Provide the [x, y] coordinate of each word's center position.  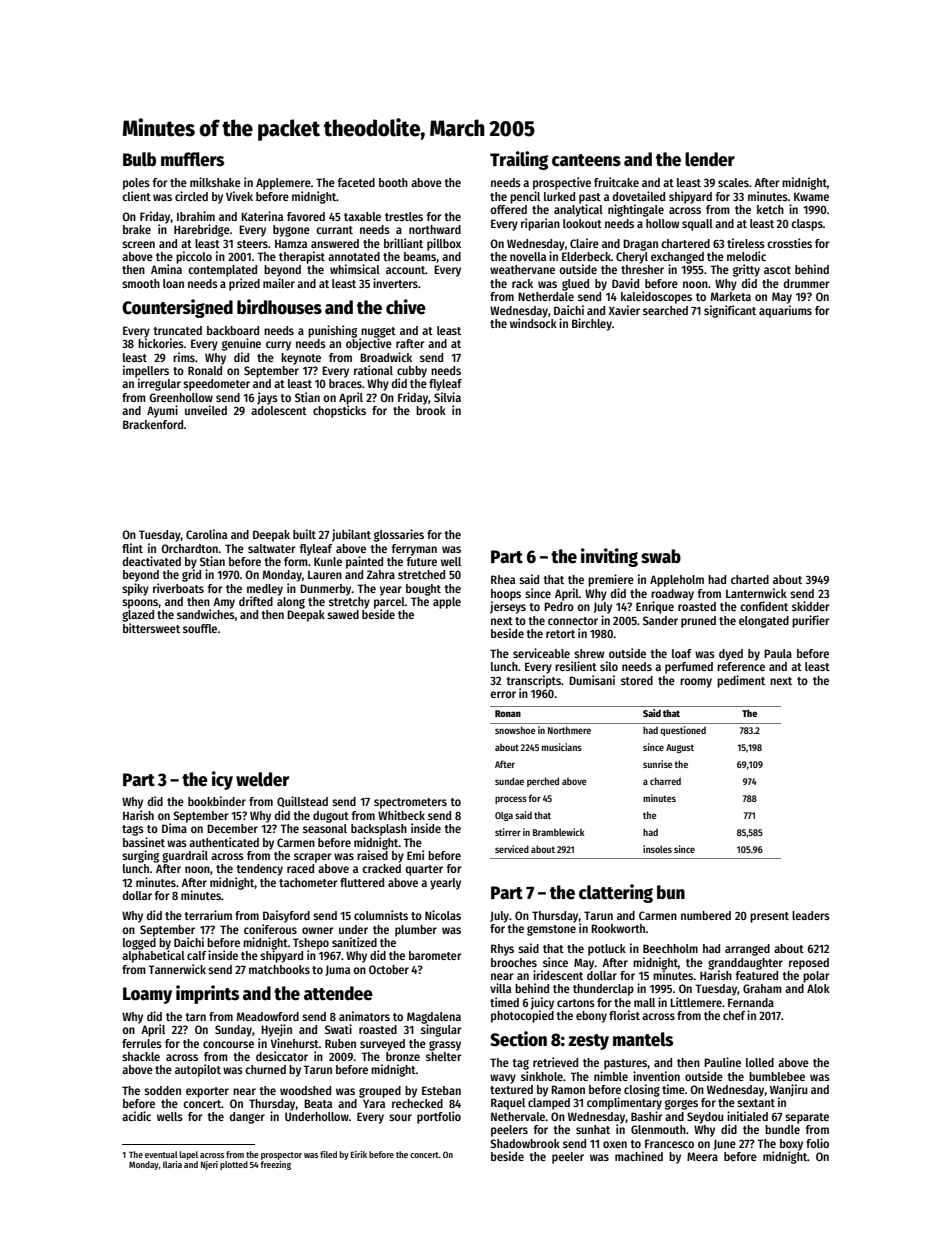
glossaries [399, 535]
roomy [696, 683]
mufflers [192, 159]
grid [191, 575]
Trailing [519, 160]
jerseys [508, 607]
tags [133, 830]
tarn [195, 1017]
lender [710, 159]
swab [661, 556]
